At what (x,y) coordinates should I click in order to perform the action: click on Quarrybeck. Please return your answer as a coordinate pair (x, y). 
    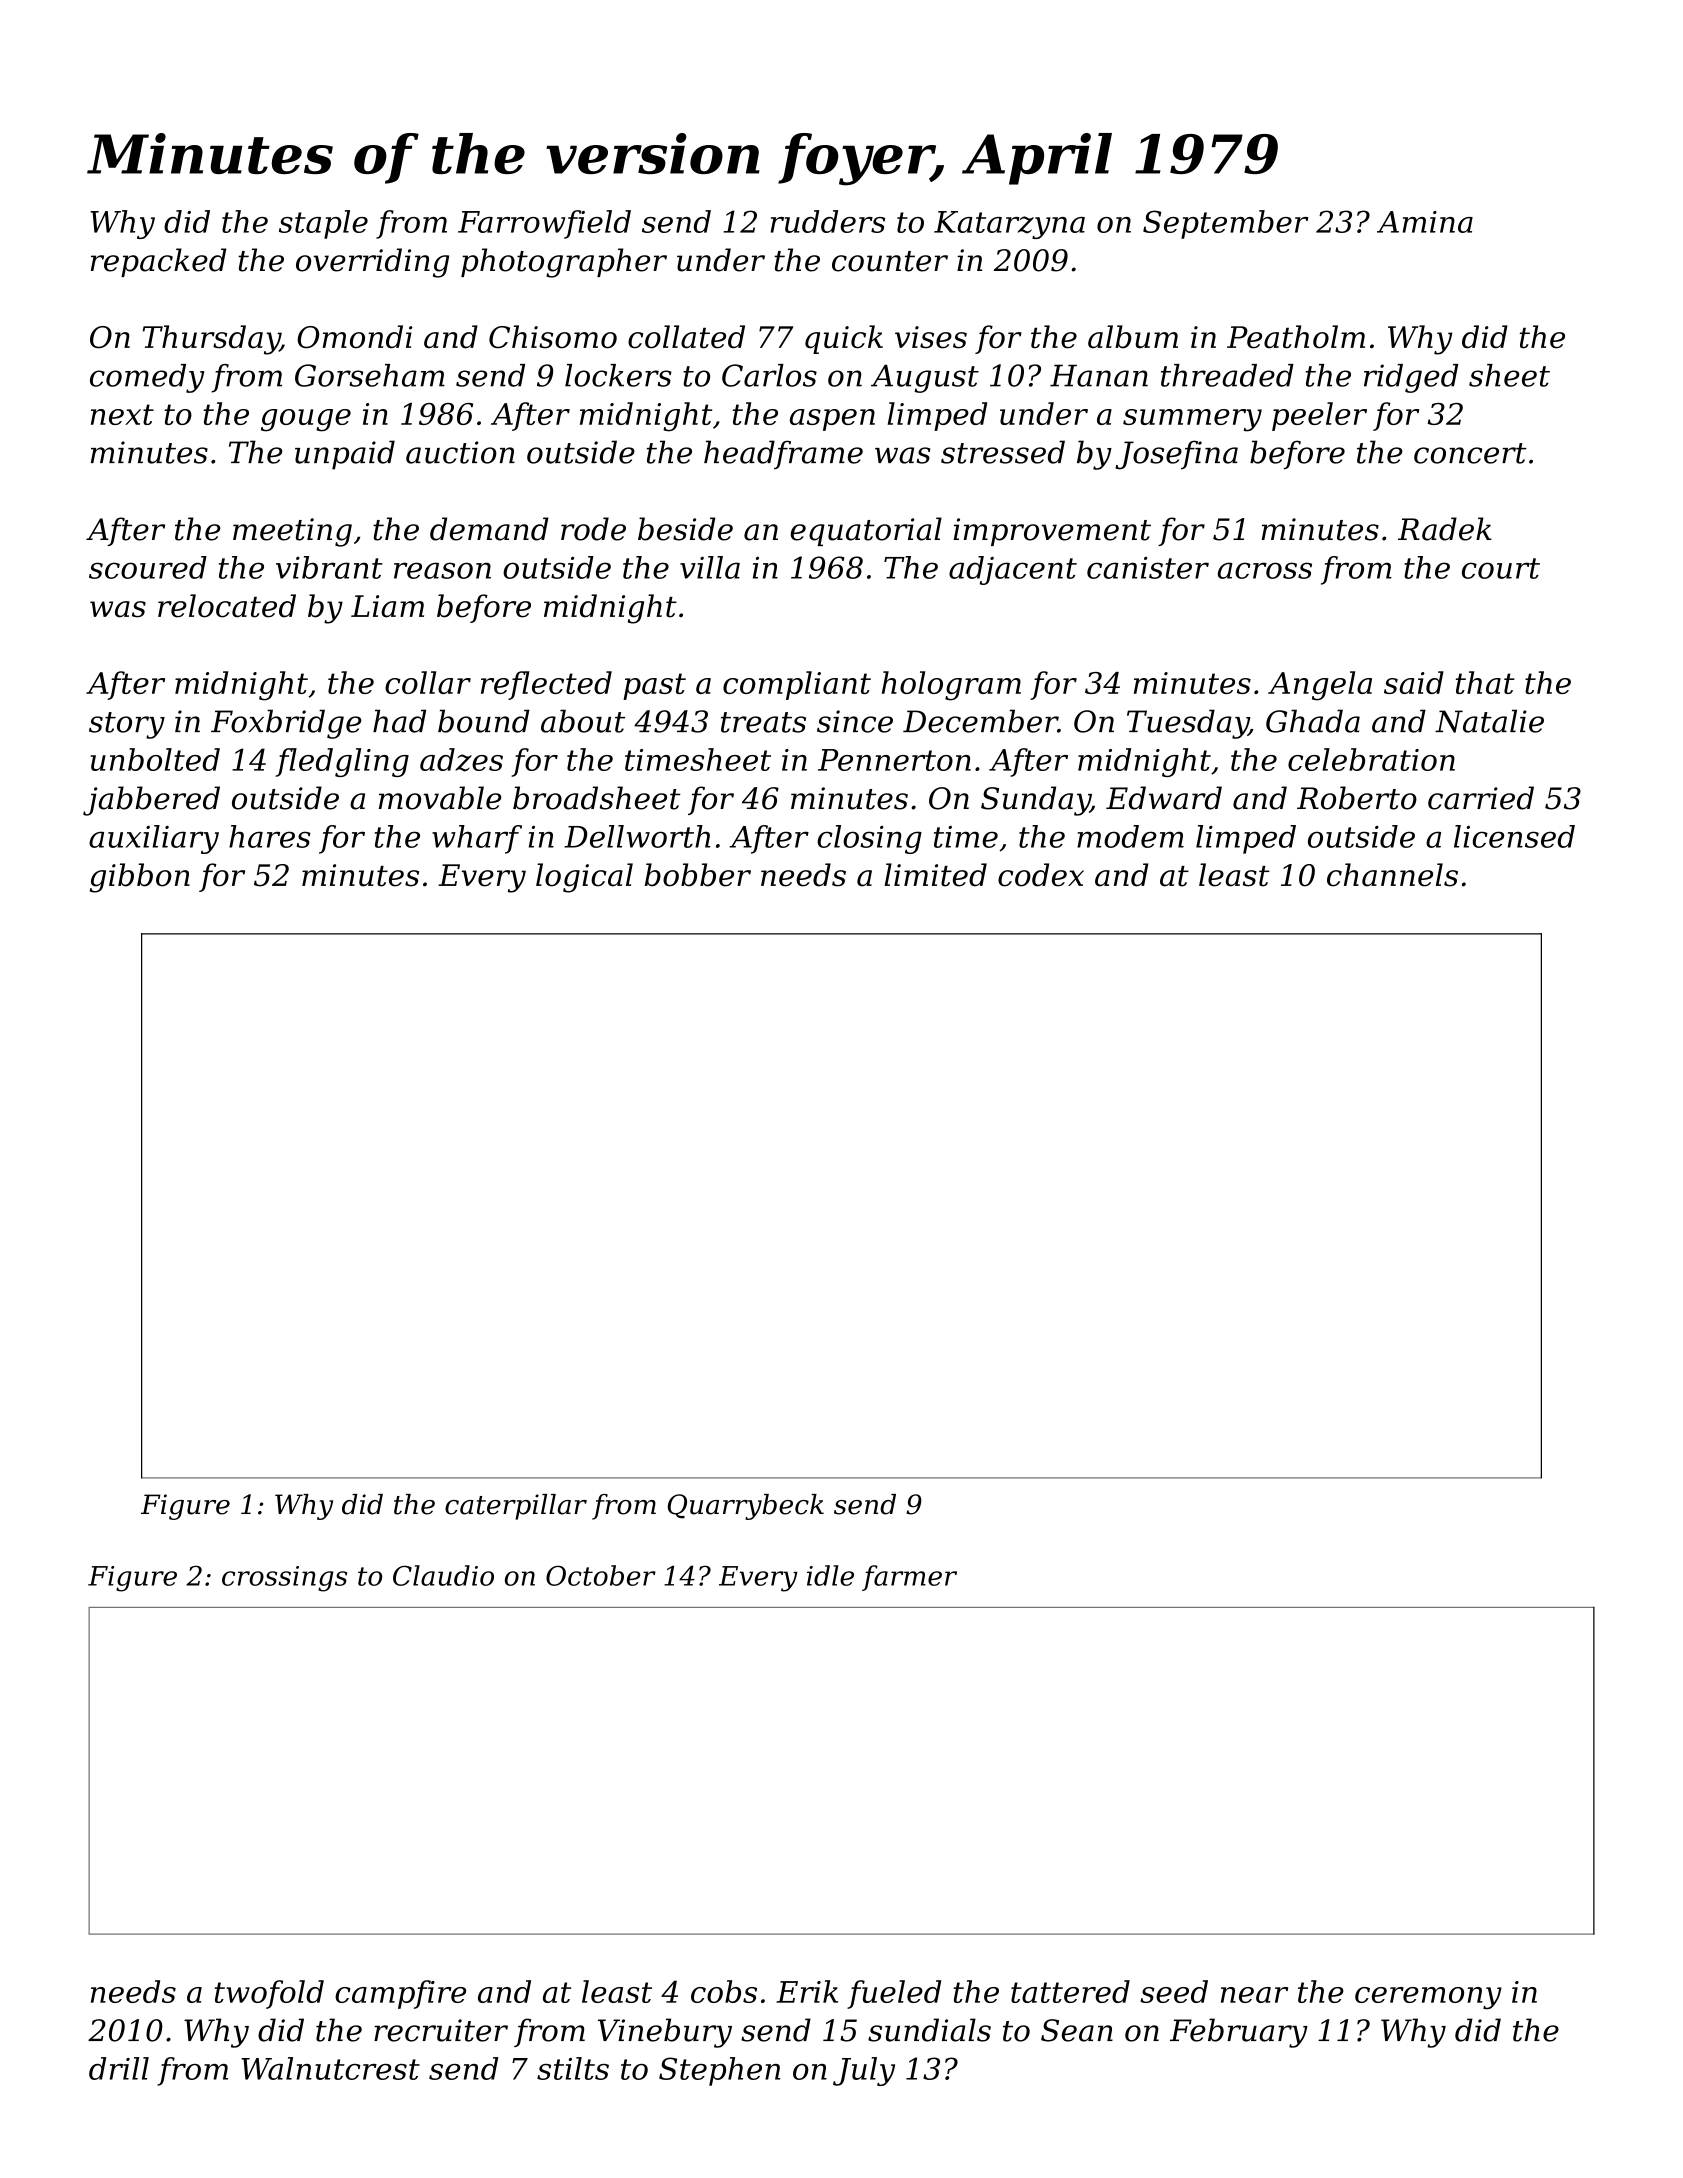
    Looking at the image, I should click on (746, 1507).
